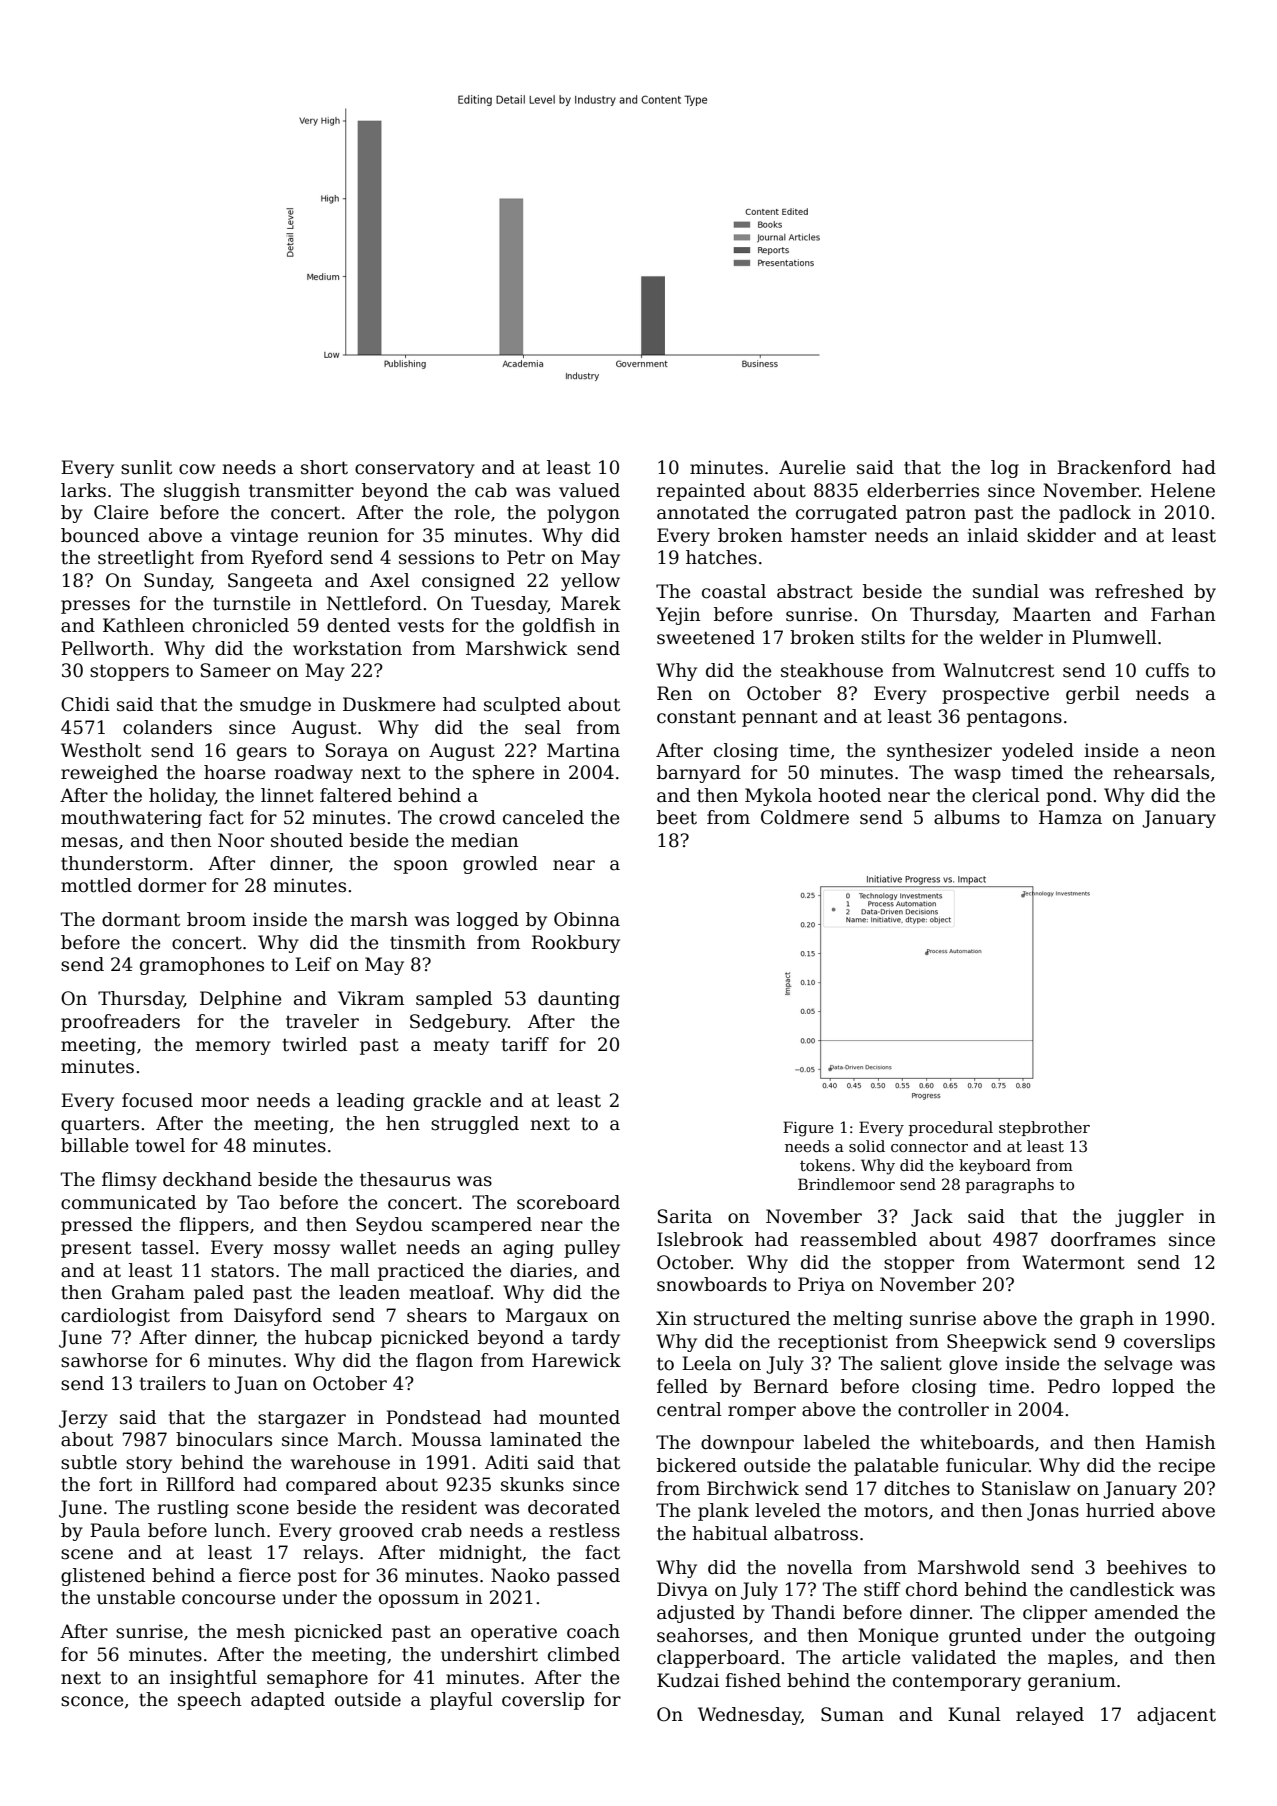 This screenshot has width=1277, height=1806. I want to click on gears, so click(262, 754).
